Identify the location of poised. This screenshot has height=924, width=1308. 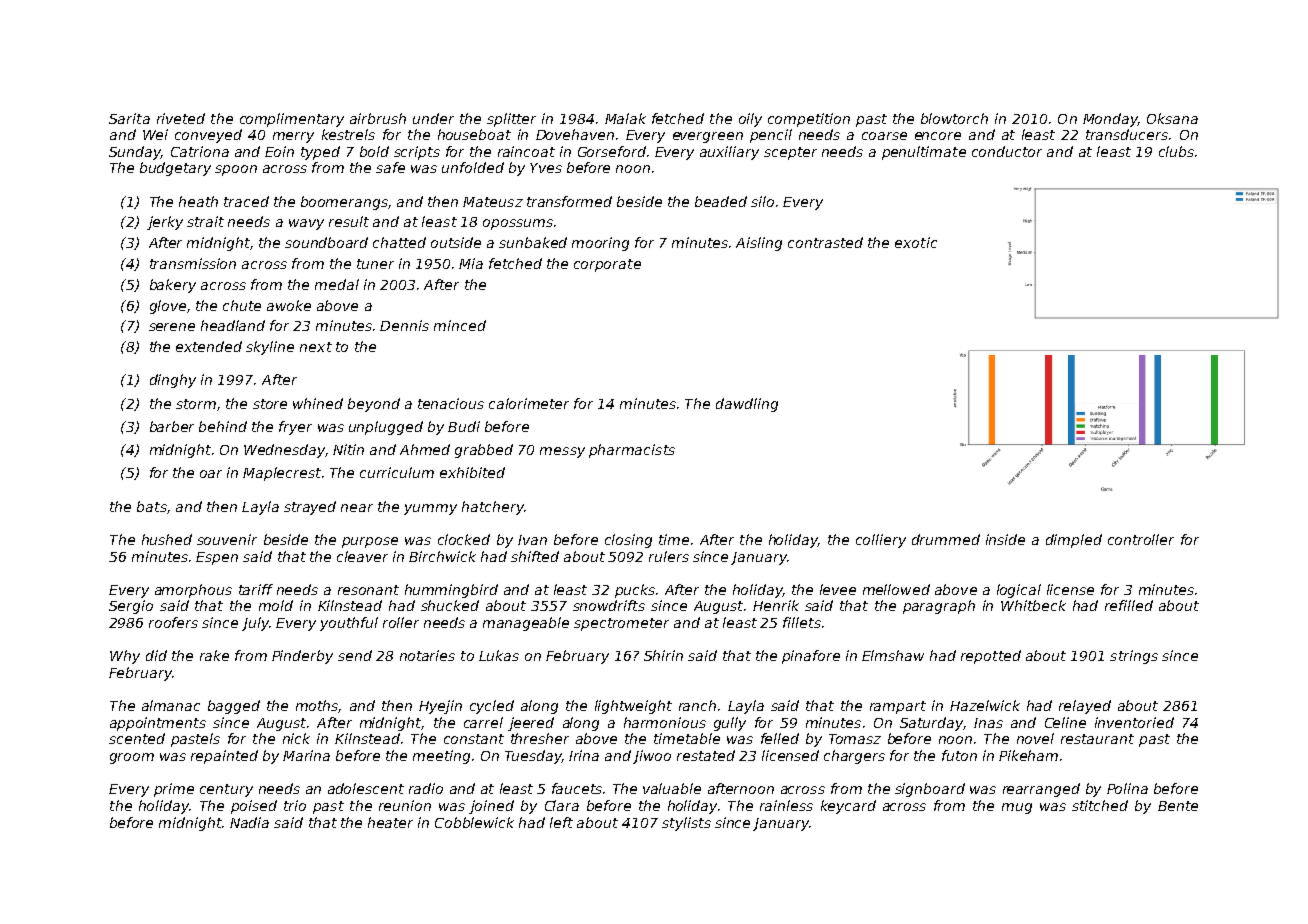
(254, 807).
